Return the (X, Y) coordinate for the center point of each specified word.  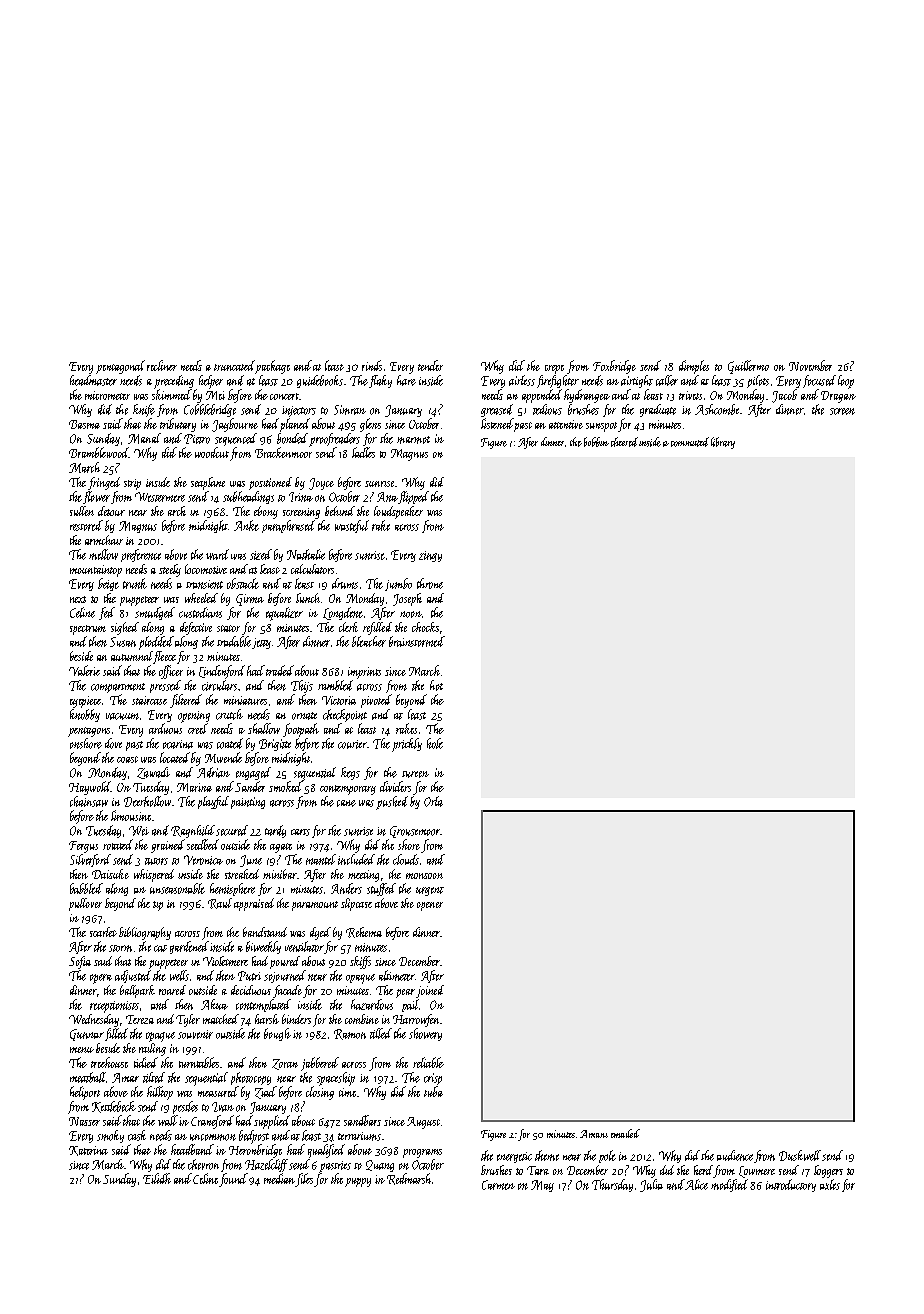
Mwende (223, 757)
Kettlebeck (114, 1107)
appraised (254, 904)
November (810, 365)
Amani (594, 1134)
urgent (430, 891)
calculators (312, 569)
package (272, 367)
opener (430, 906)
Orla (433, 801)
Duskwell (800, 1155)
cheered (624, 442)
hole (435, 743)
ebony (266, 512)
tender (430, 365)
